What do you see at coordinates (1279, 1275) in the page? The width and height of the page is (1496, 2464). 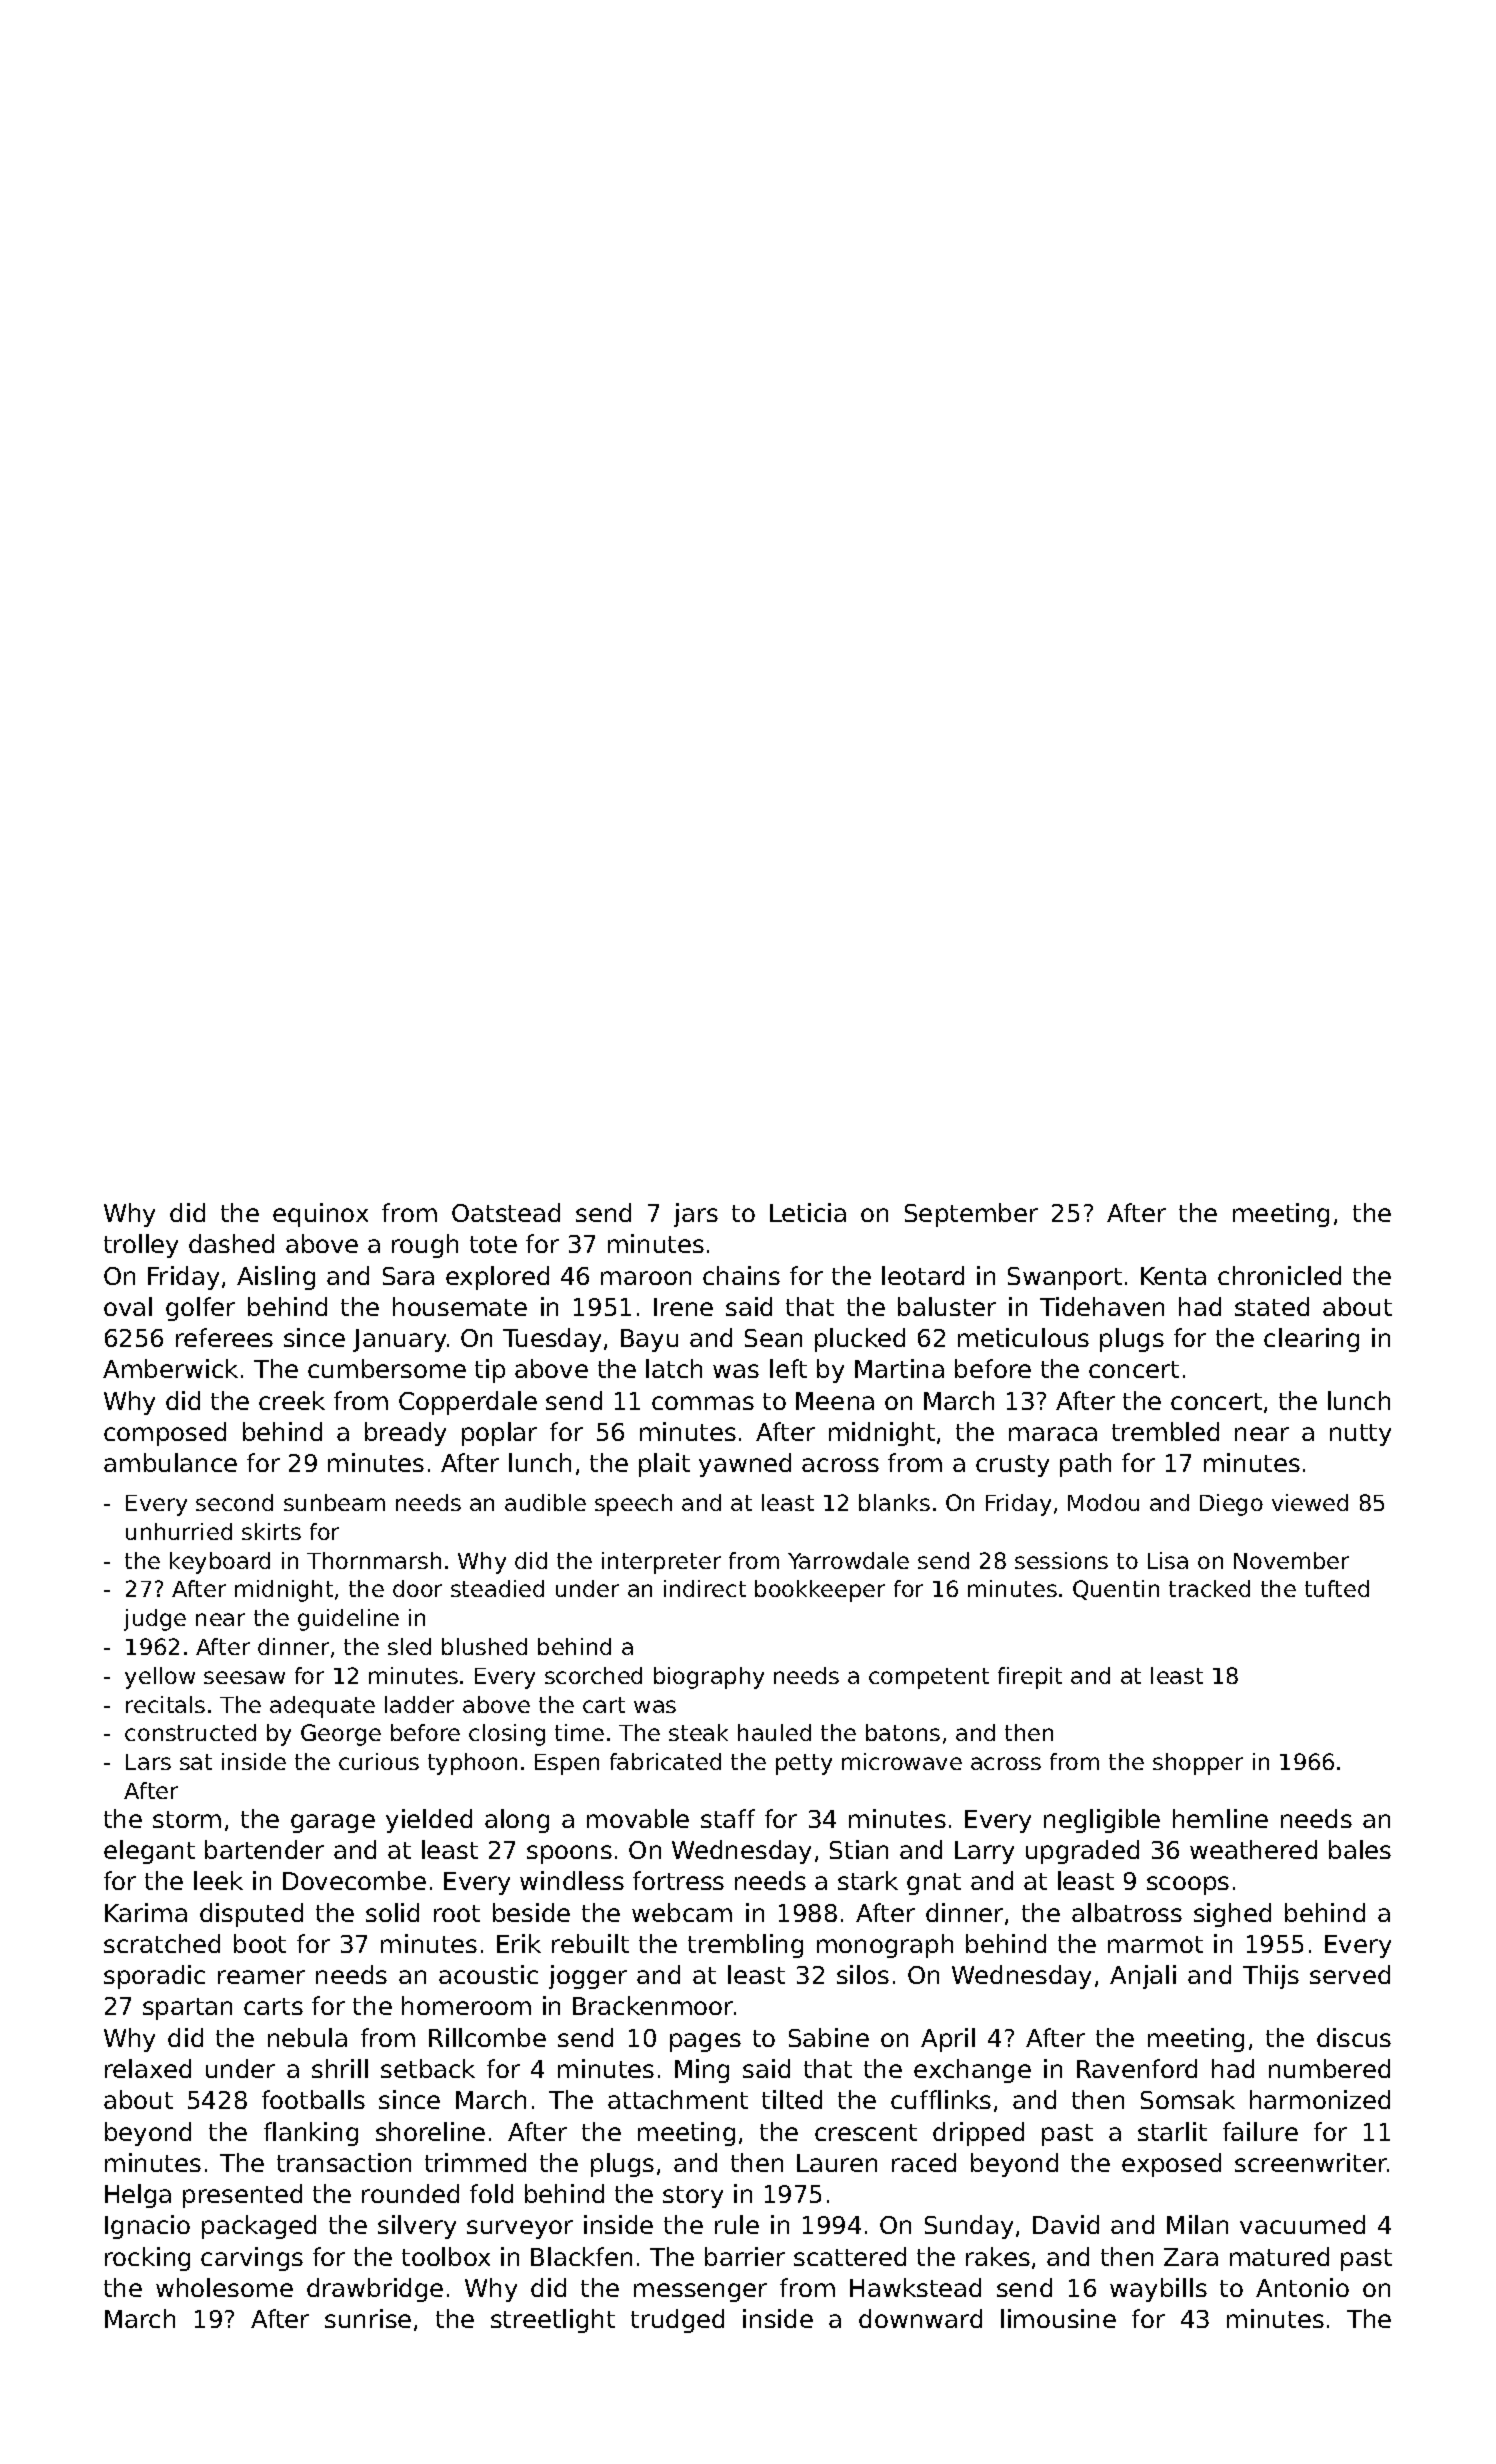 I see `chronicled` at bounding box center [1279, 1275].
